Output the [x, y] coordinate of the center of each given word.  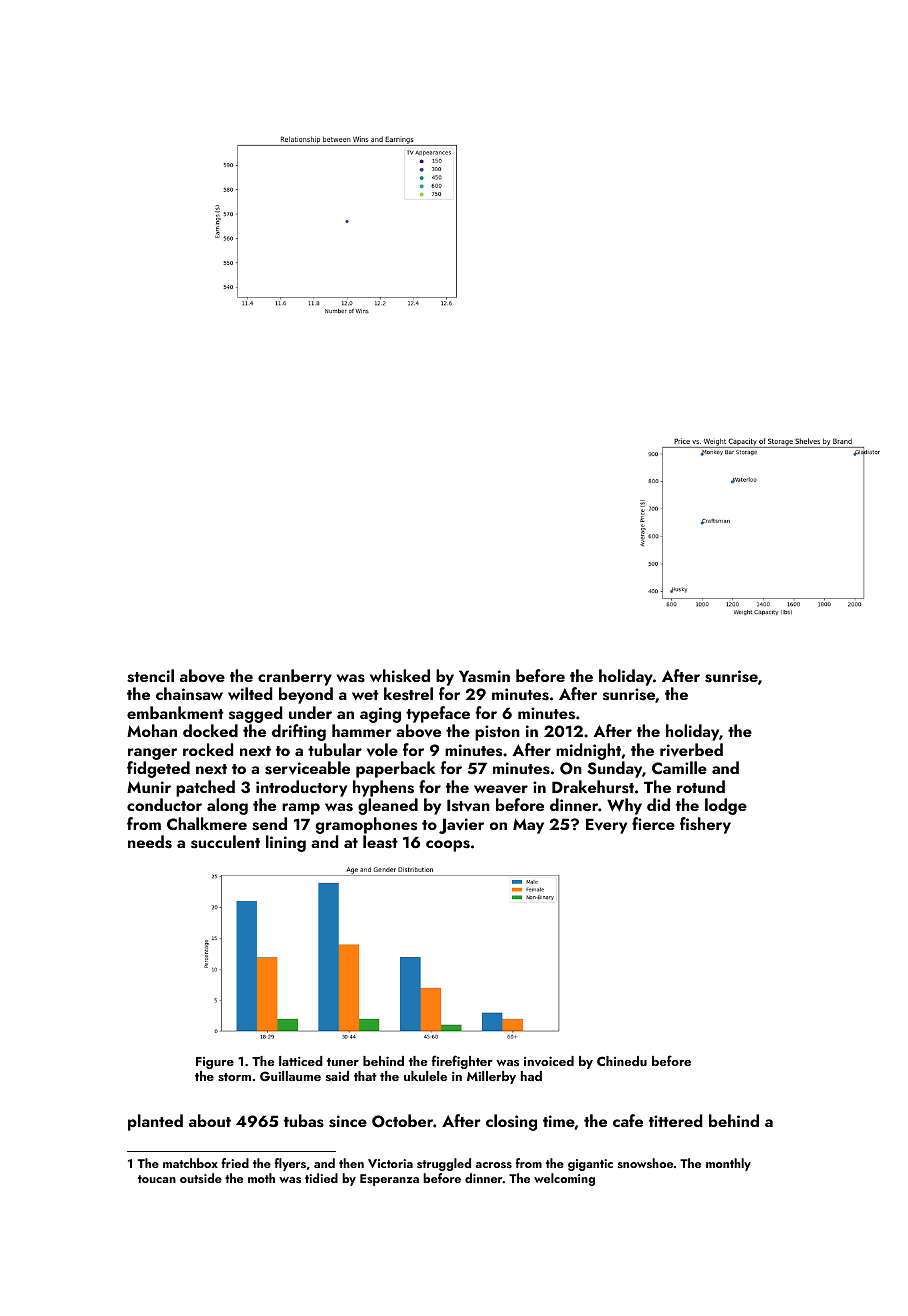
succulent [225, 842]
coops [448, 846]
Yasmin [484, 676]
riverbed [691, 750]
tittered [675, 1120]
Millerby [491, 1077]
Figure [215, 1063]
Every [606, 826]
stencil [150, 676]
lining [286, 843]
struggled [444, 1164]
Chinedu [622, 1061]
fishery [705, 825]
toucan [157, 1179]
